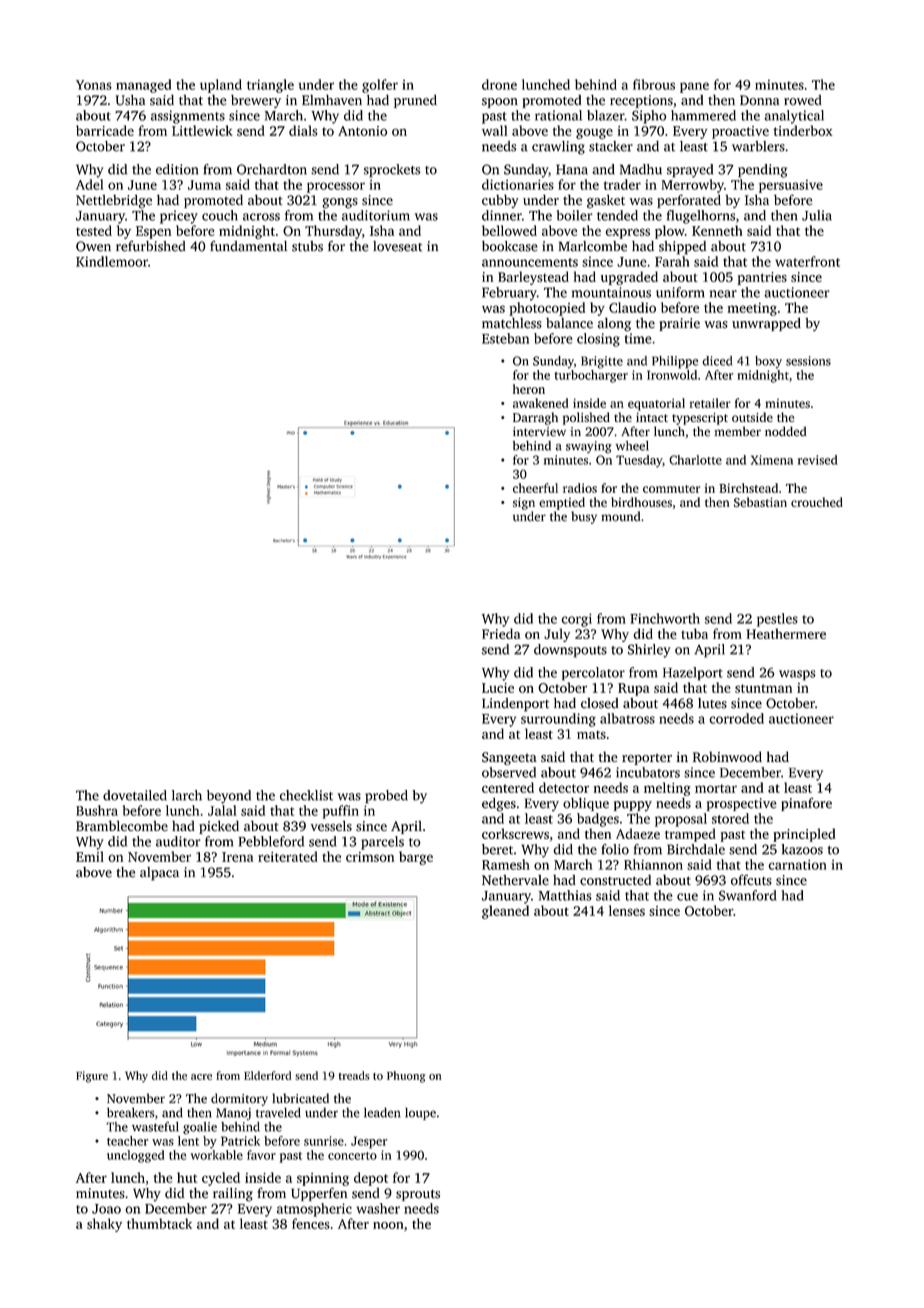 The width and height of the screenshot is (924, 1308). I want to click on thumbtack, so click(159, 1223).
